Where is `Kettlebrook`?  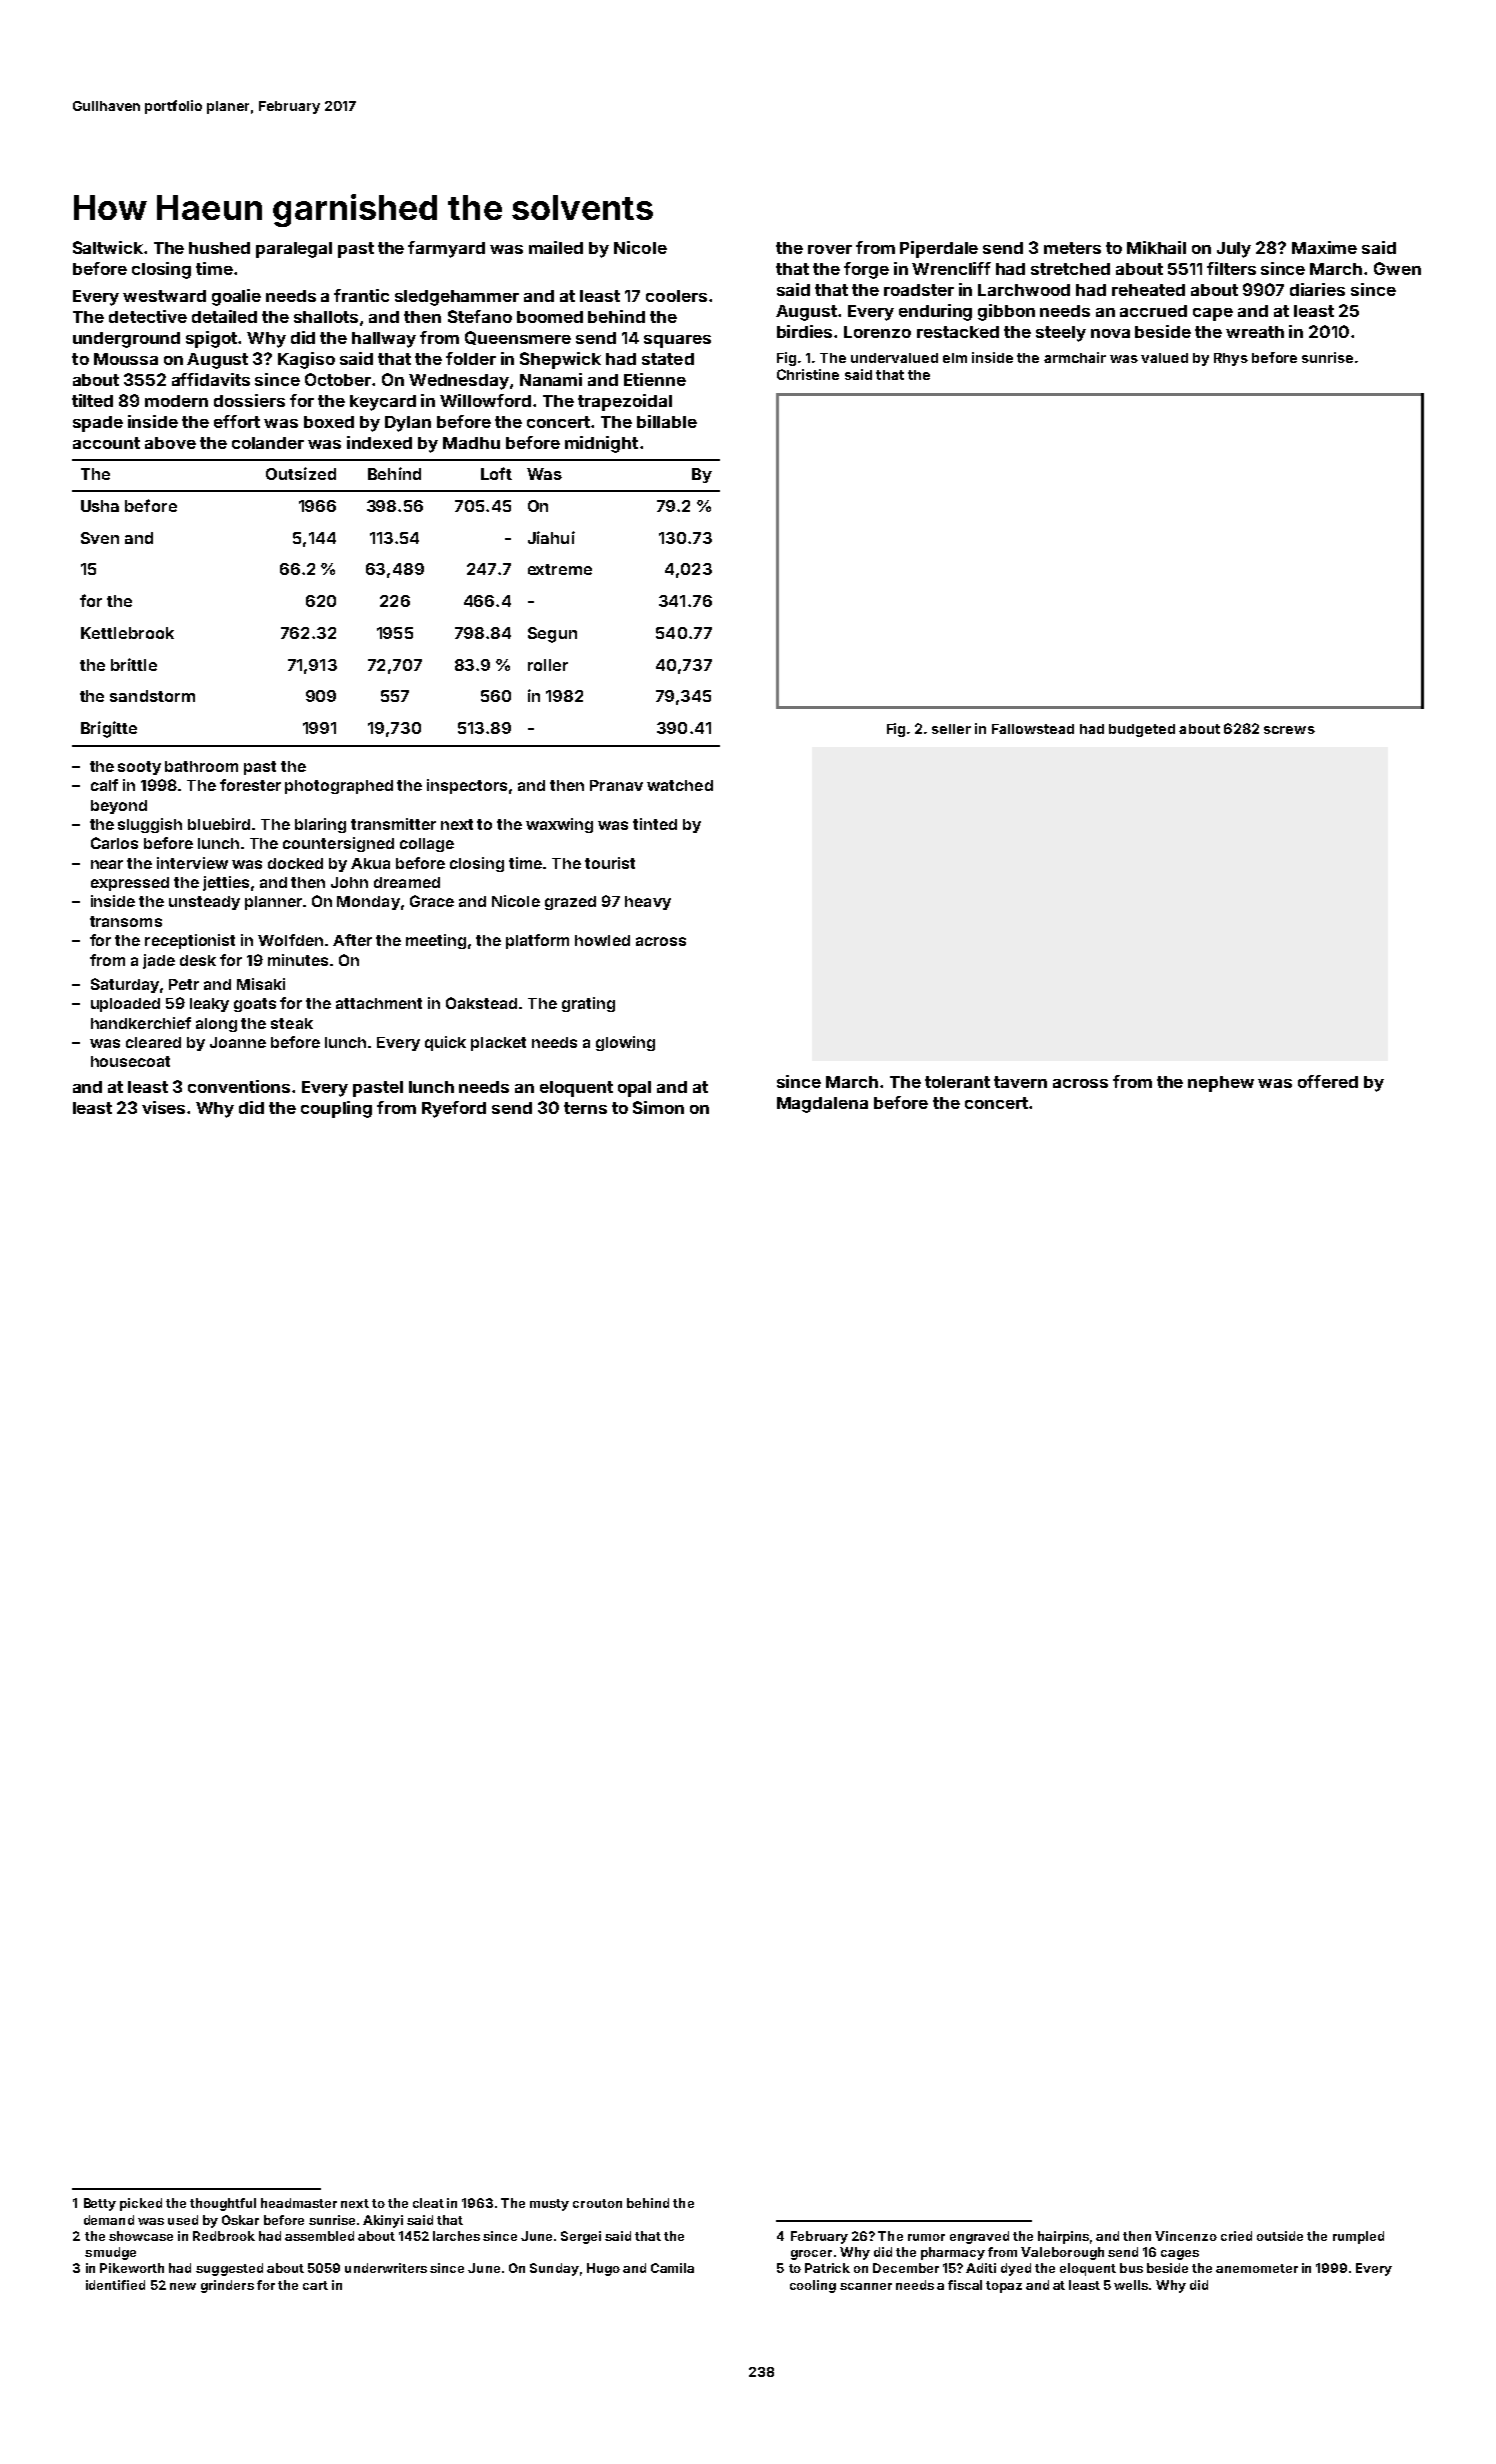 Kettlebrook is located at coordinates (127, 633).
